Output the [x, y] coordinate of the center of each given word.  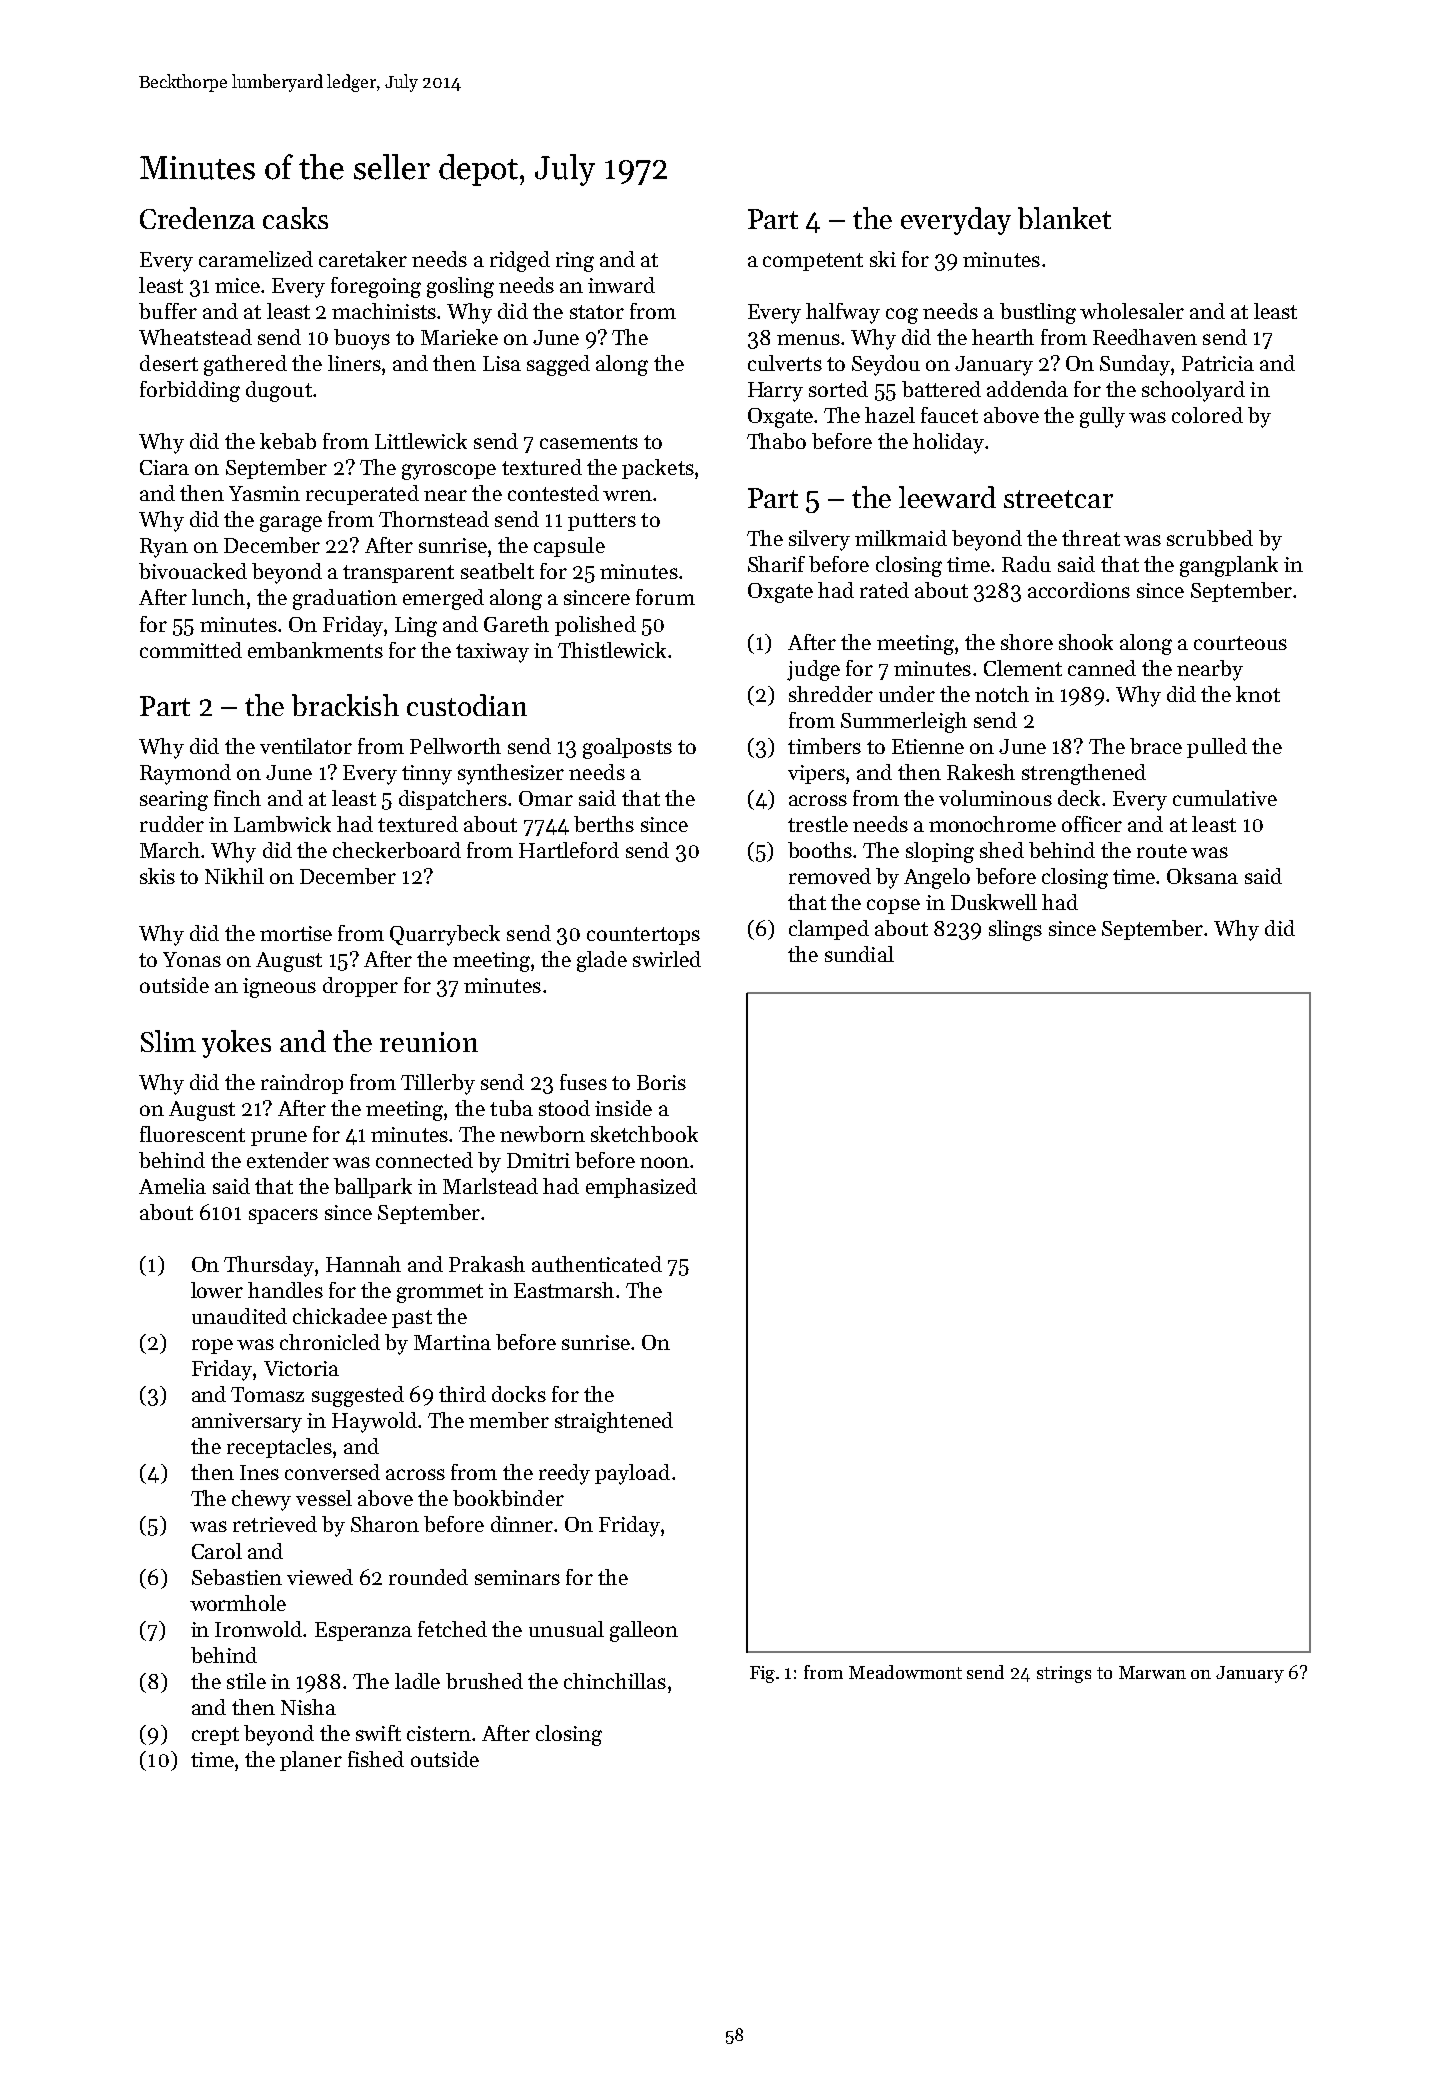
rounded [428, 1577]
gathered [245, 365]
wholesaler [1132, 311]
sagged [558, 365]
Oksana [1202, 876]
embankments [315, 650]
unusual [566, 1629]
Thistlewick [612, 650]
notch [1002, 694]
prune [279, 1138]
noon [664, 1162]
